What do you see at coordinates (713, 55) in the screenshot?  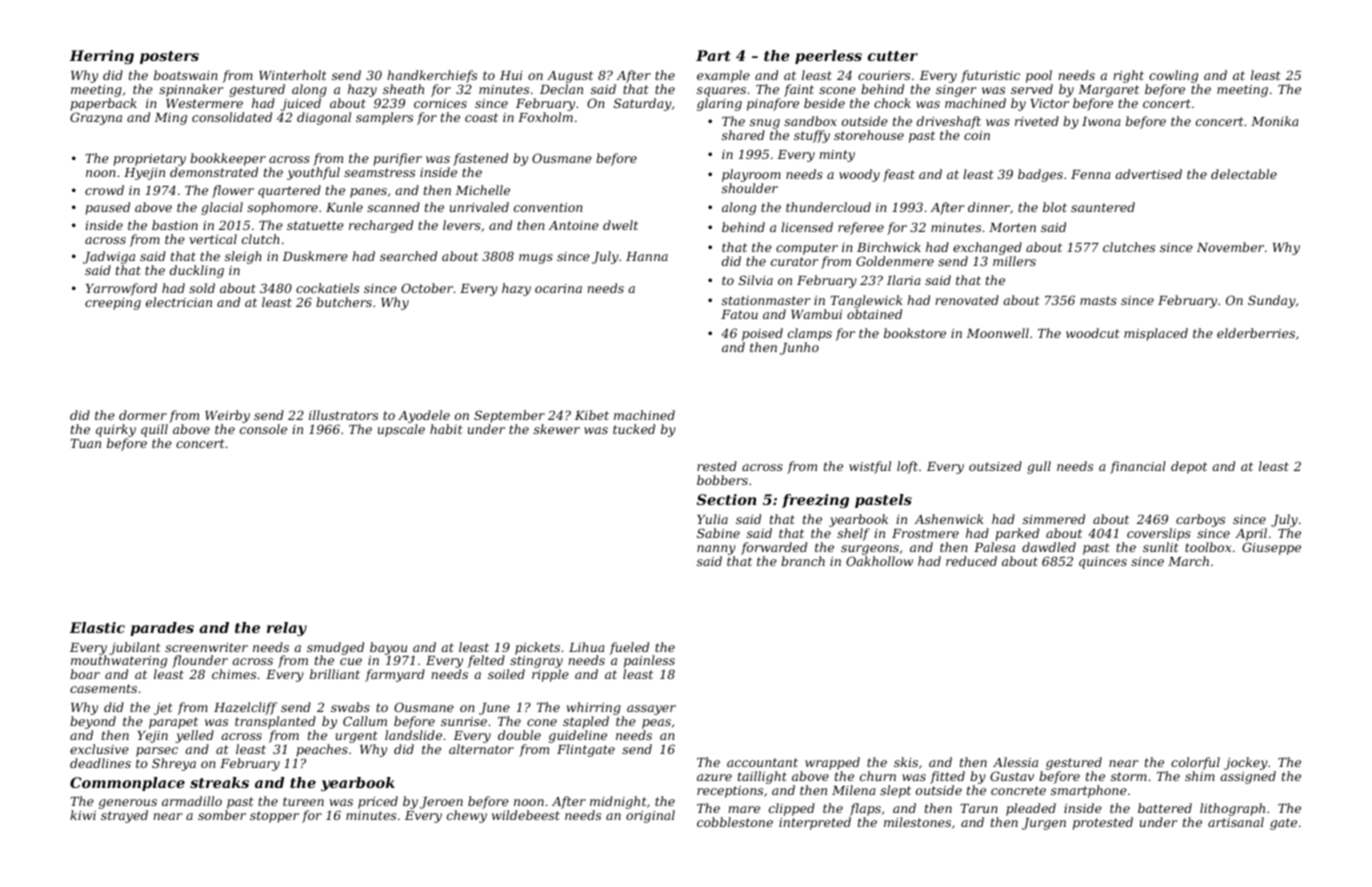 I see `Part` at bounding box center [713, 55].
